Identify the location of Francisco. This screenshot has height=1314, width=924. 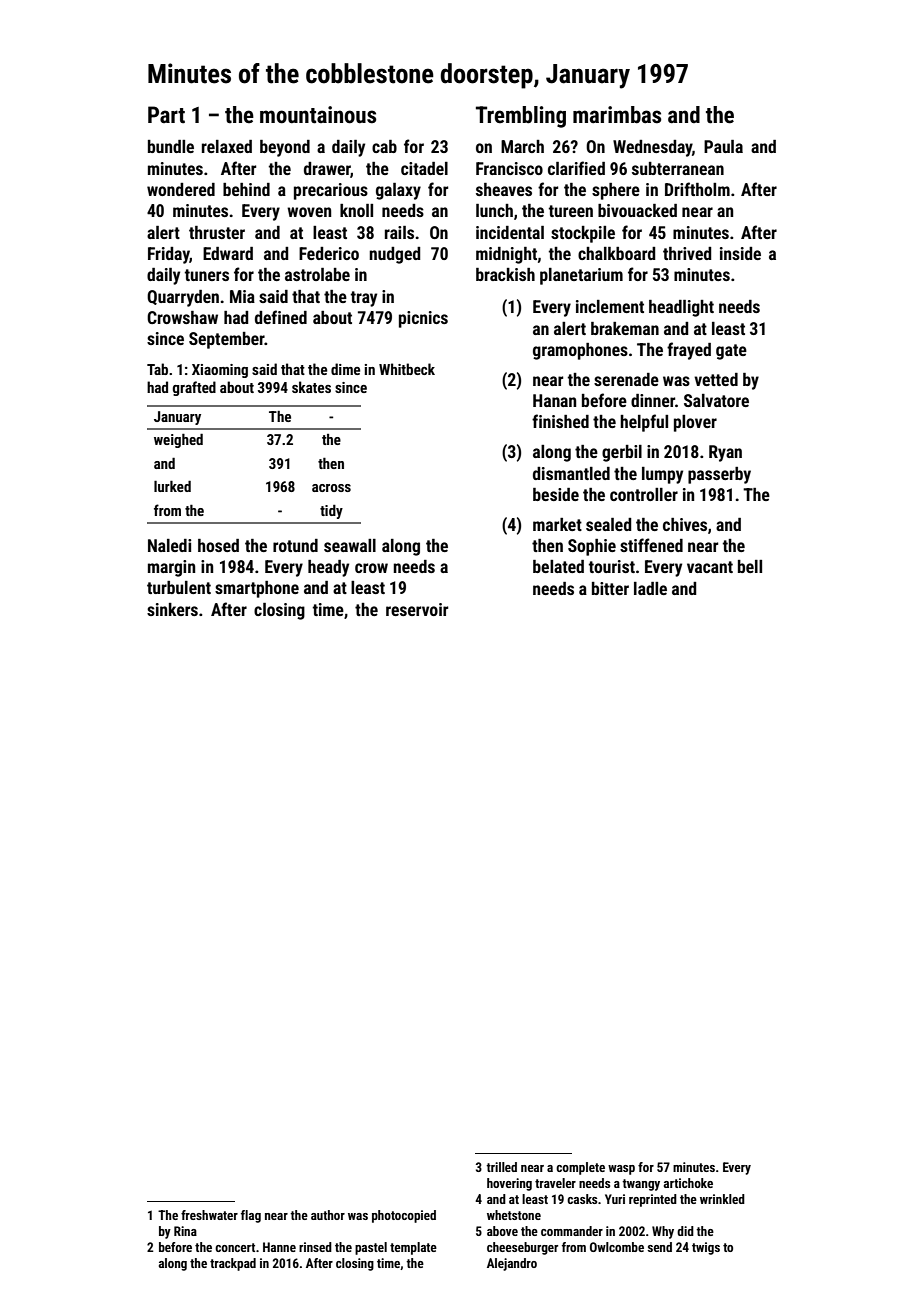
(509, 168).
